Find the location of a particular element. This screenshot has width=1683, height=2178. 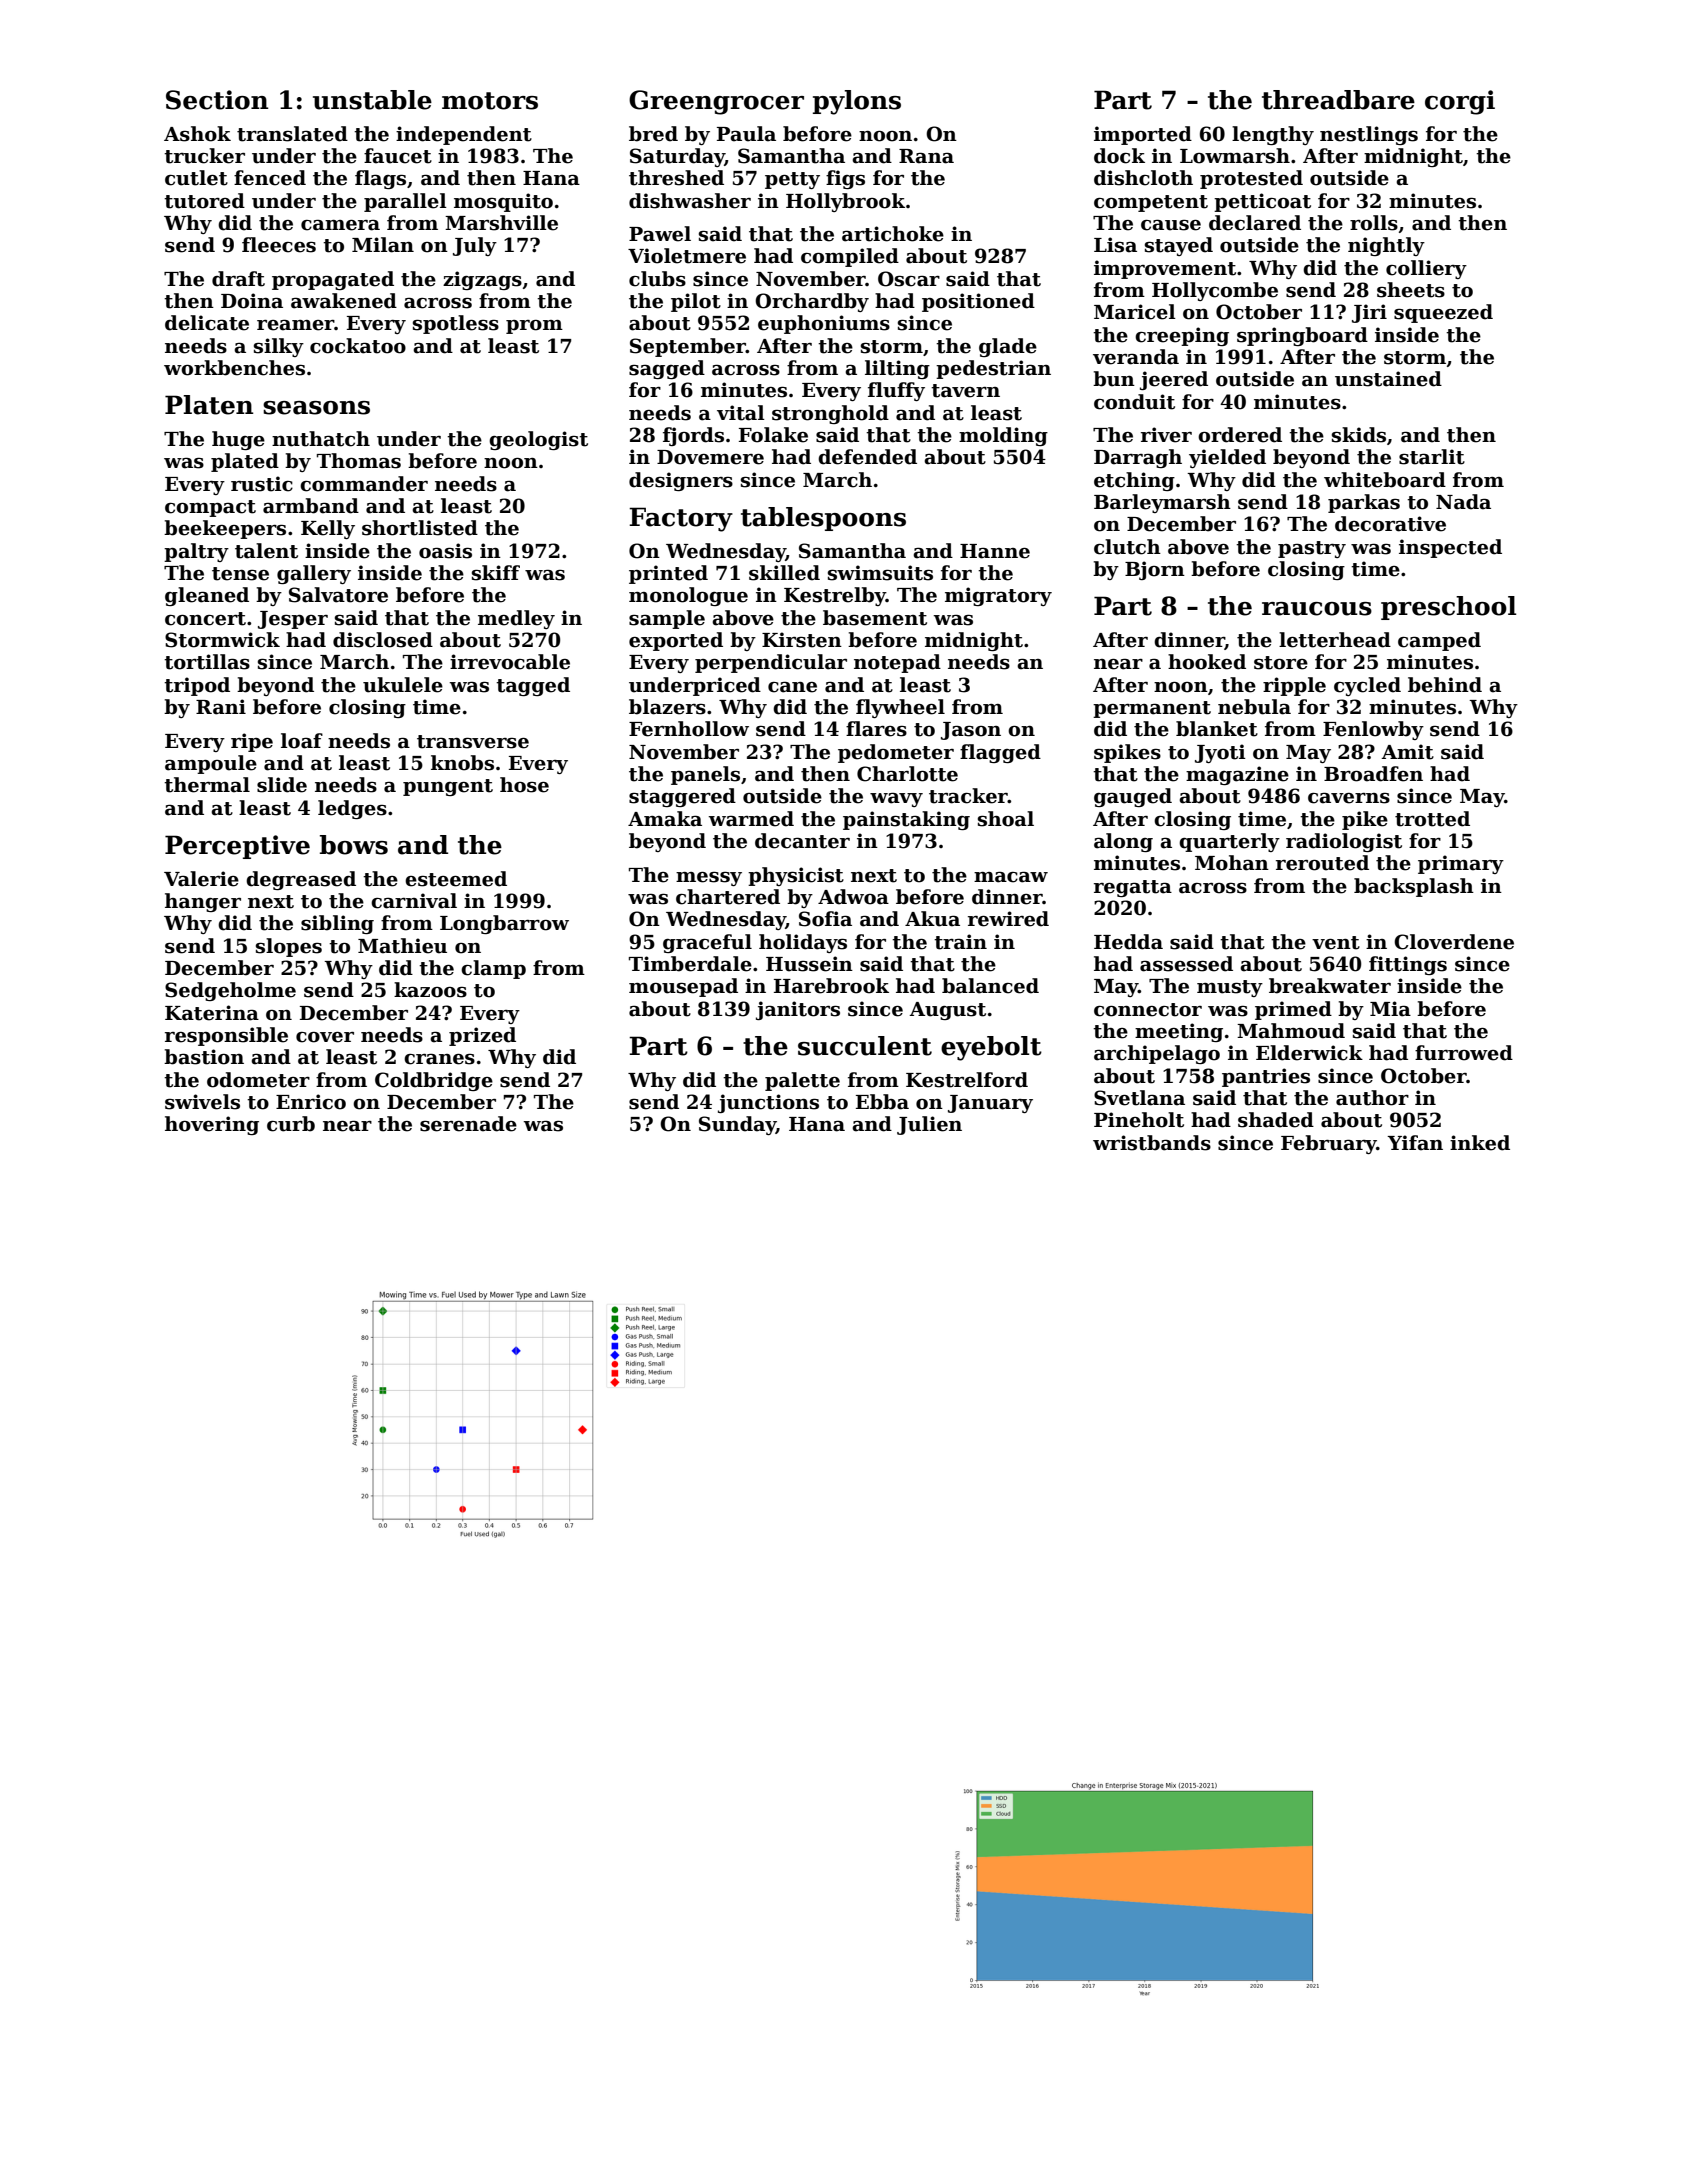

camera is located at coordinates (340, 225).
